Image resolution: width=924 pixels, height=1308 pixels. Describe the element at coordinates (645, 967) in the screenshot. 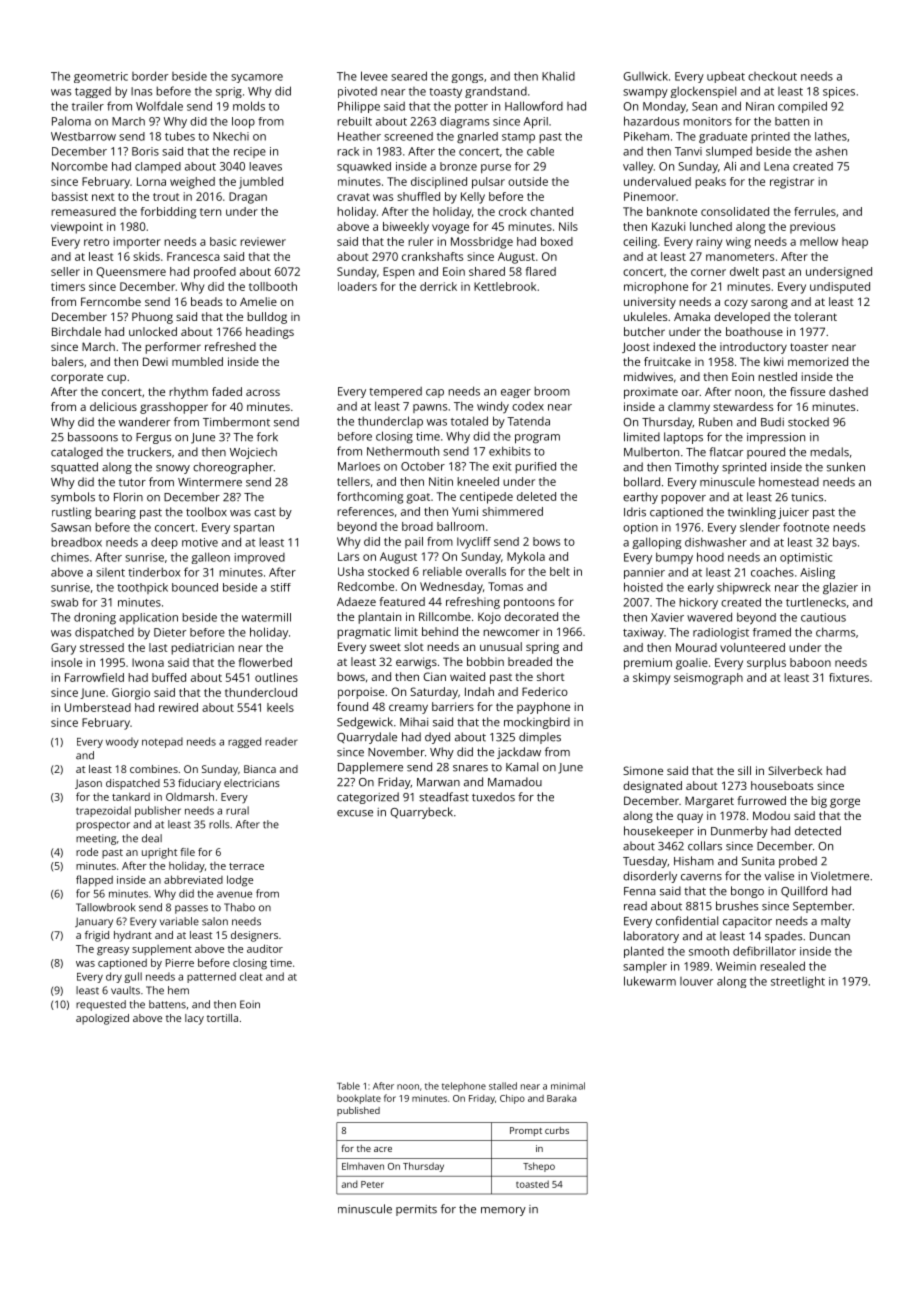

I see `sampler` at that location.
